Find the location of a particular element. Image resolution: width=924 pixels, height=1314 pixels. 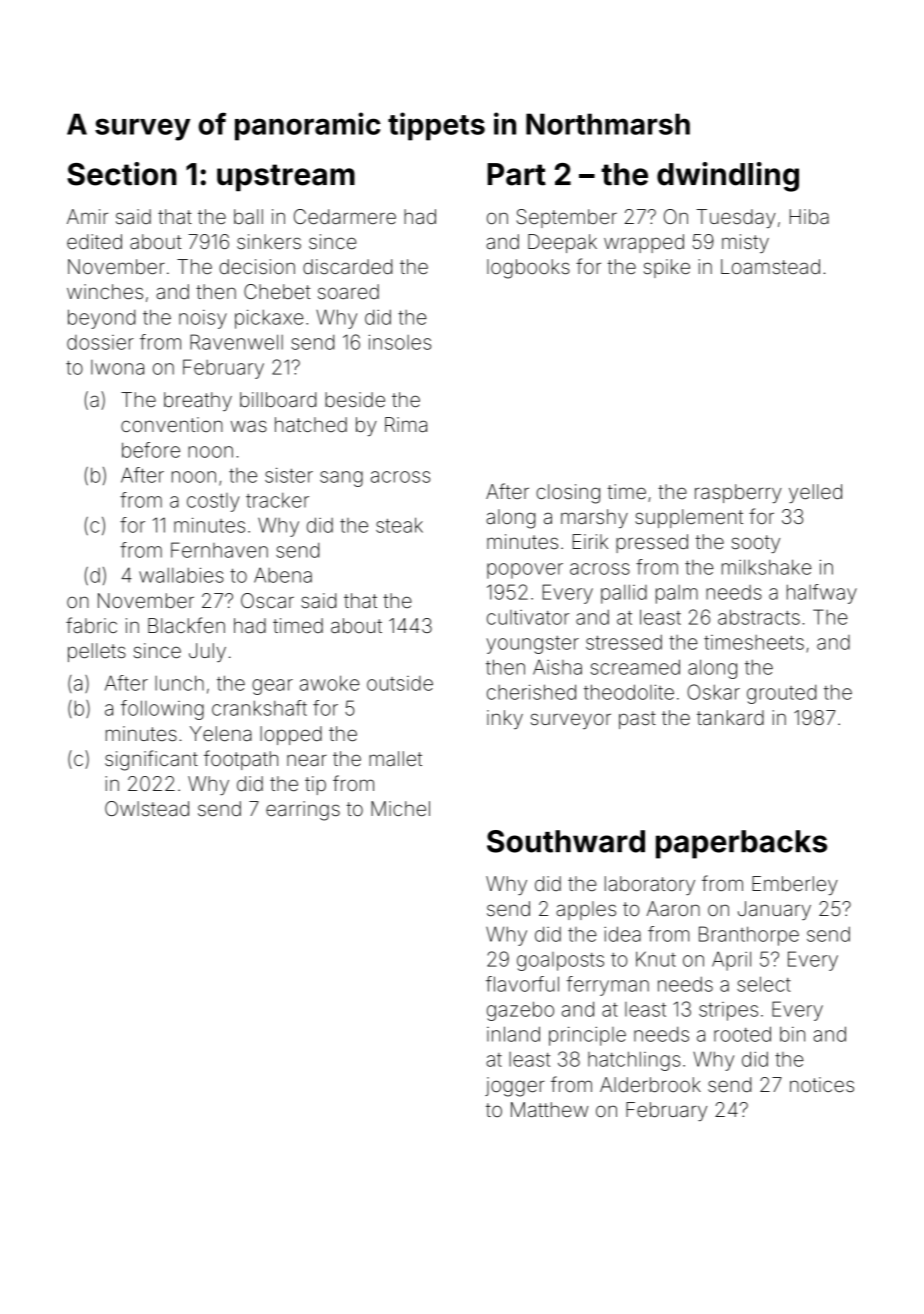

Southward is located at coordinates (566, 841).
